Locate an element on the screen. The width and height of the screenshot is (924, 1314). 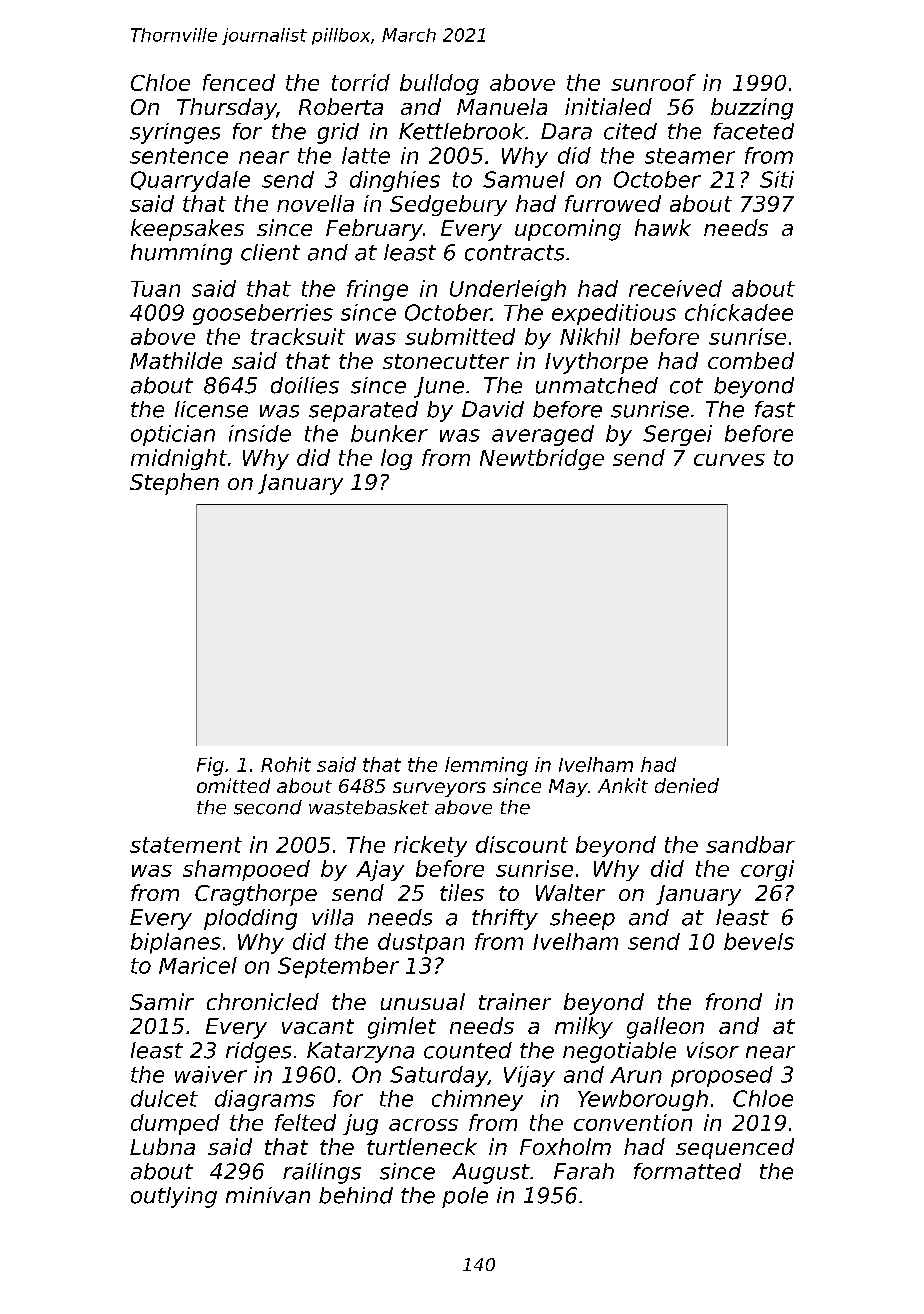
behind is located at coordinates (356, 1195).
